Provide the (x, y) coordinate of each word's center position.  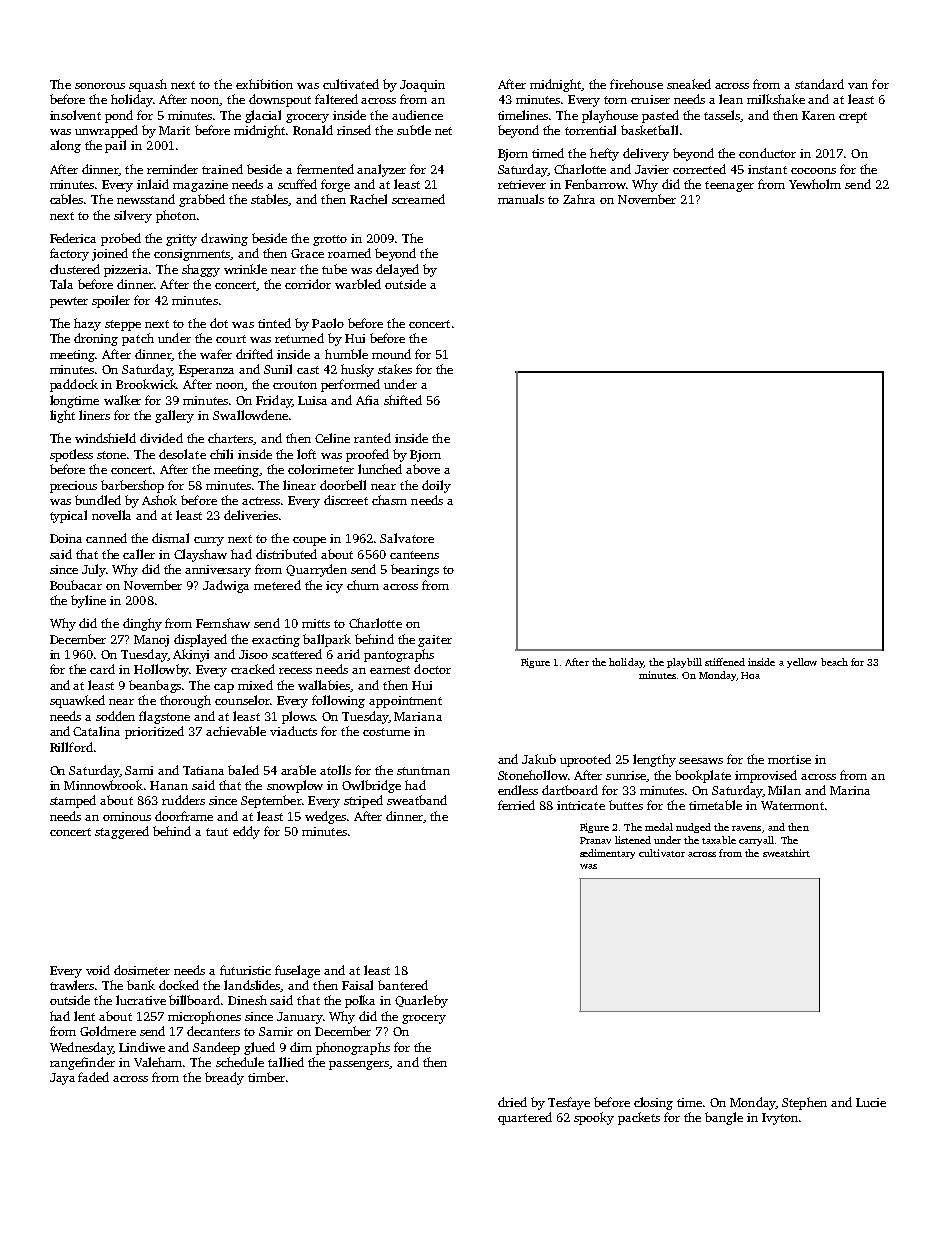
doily (436, 486)
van (858, 86)
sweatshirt (786, 853)
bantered (403, 985)
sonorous (100, 86)
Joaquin (422, 86)
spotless (71, 455)
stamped (73, 801)
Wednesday (81, 1048)
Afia (367, 400)
